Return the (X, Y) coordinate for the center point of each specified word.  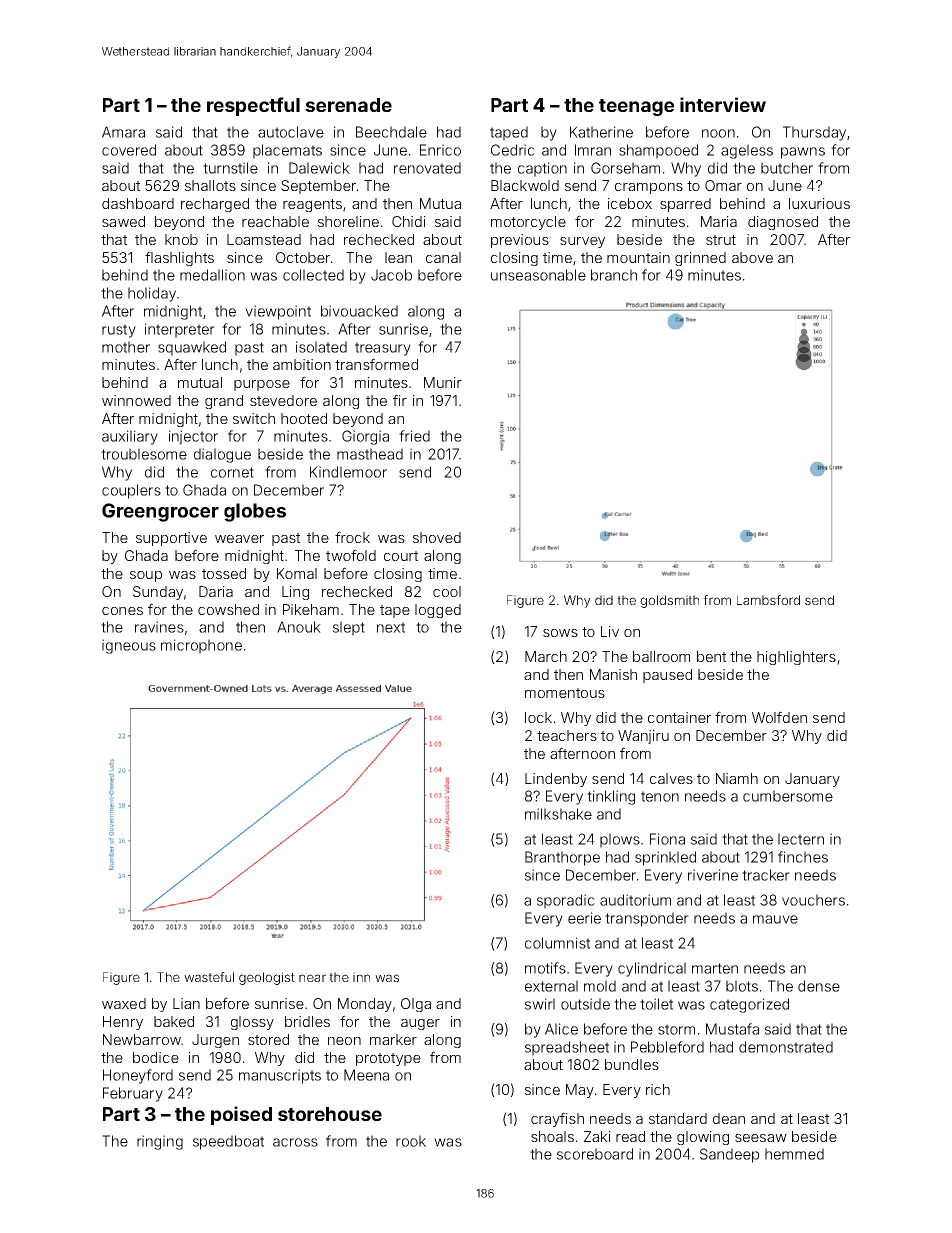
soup (146, 576)
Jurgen (215, 1041)
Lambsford (768, 600)
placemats (287, 151)
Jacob (391, 275)
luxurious (819, 203)
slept (349, 628)
